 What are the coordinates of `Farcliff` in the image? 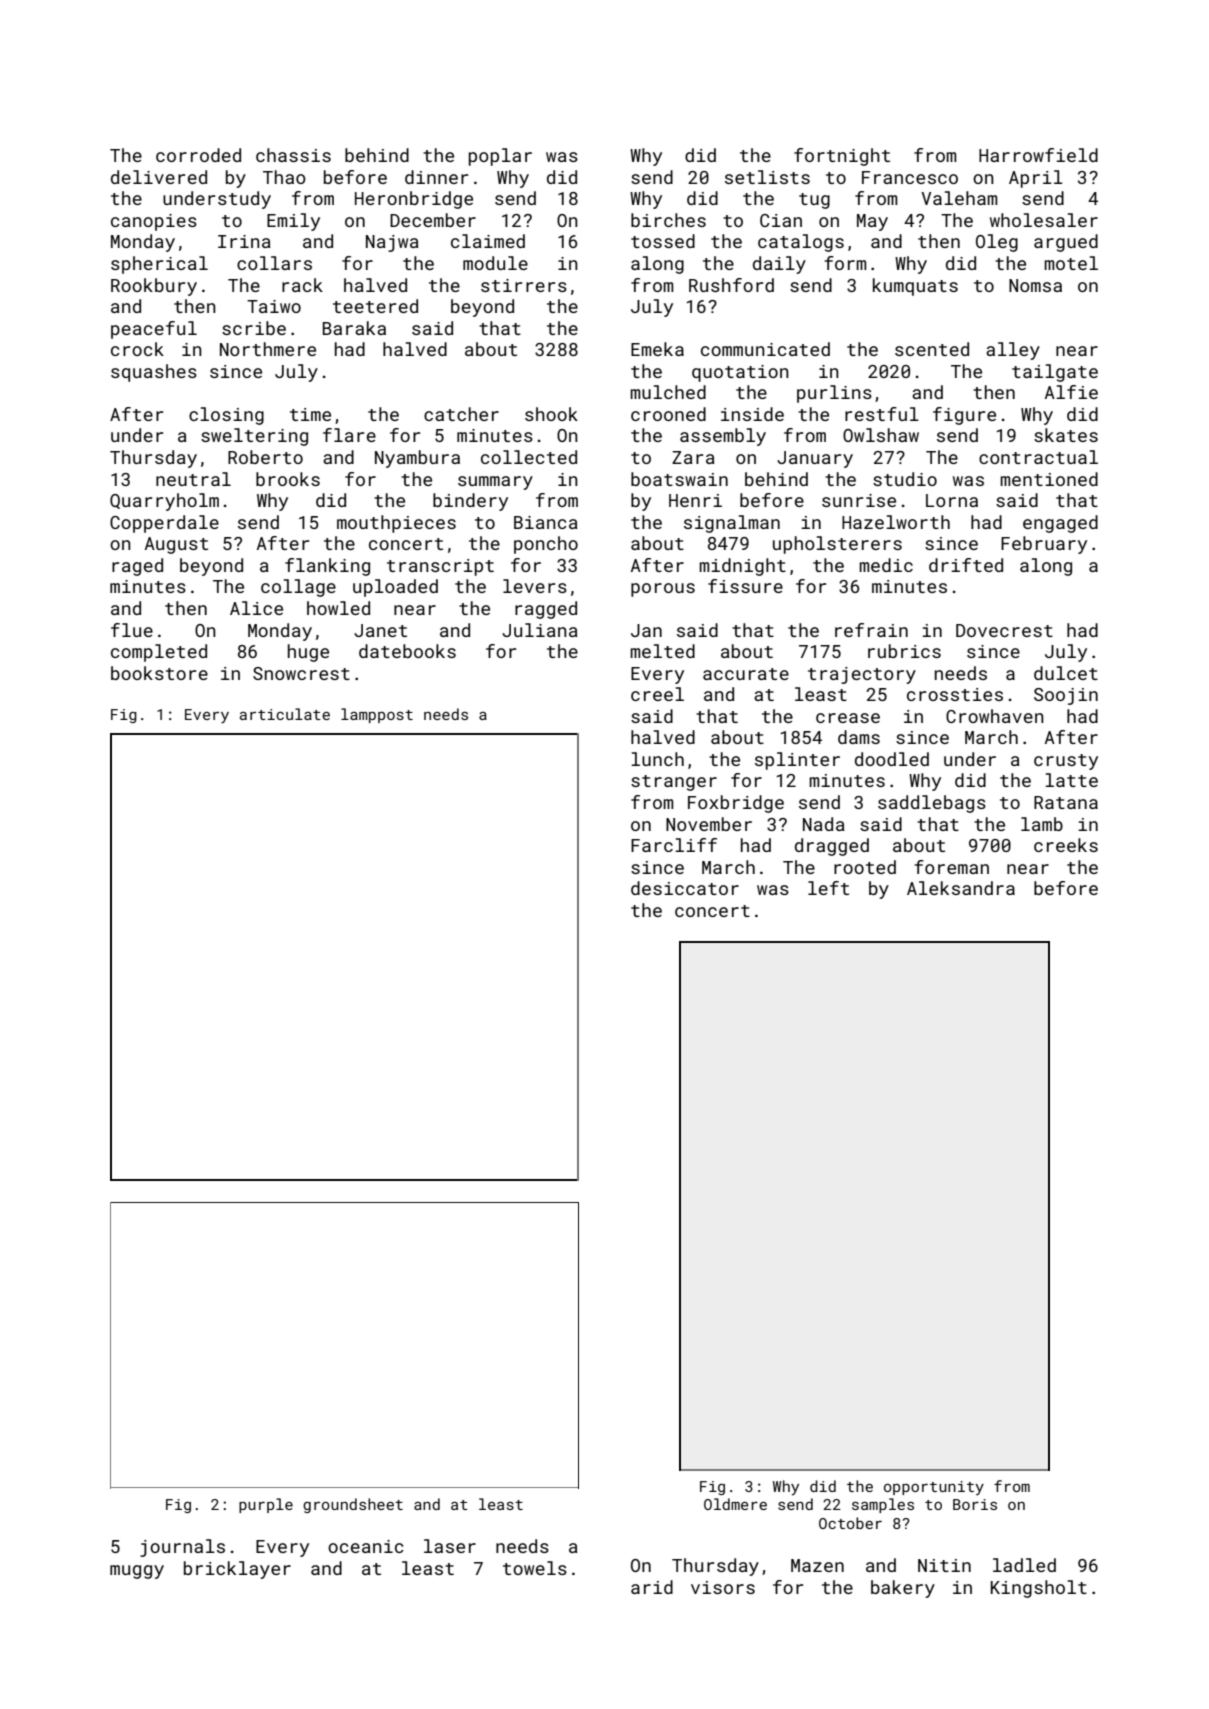 It's located at (674, 845).
